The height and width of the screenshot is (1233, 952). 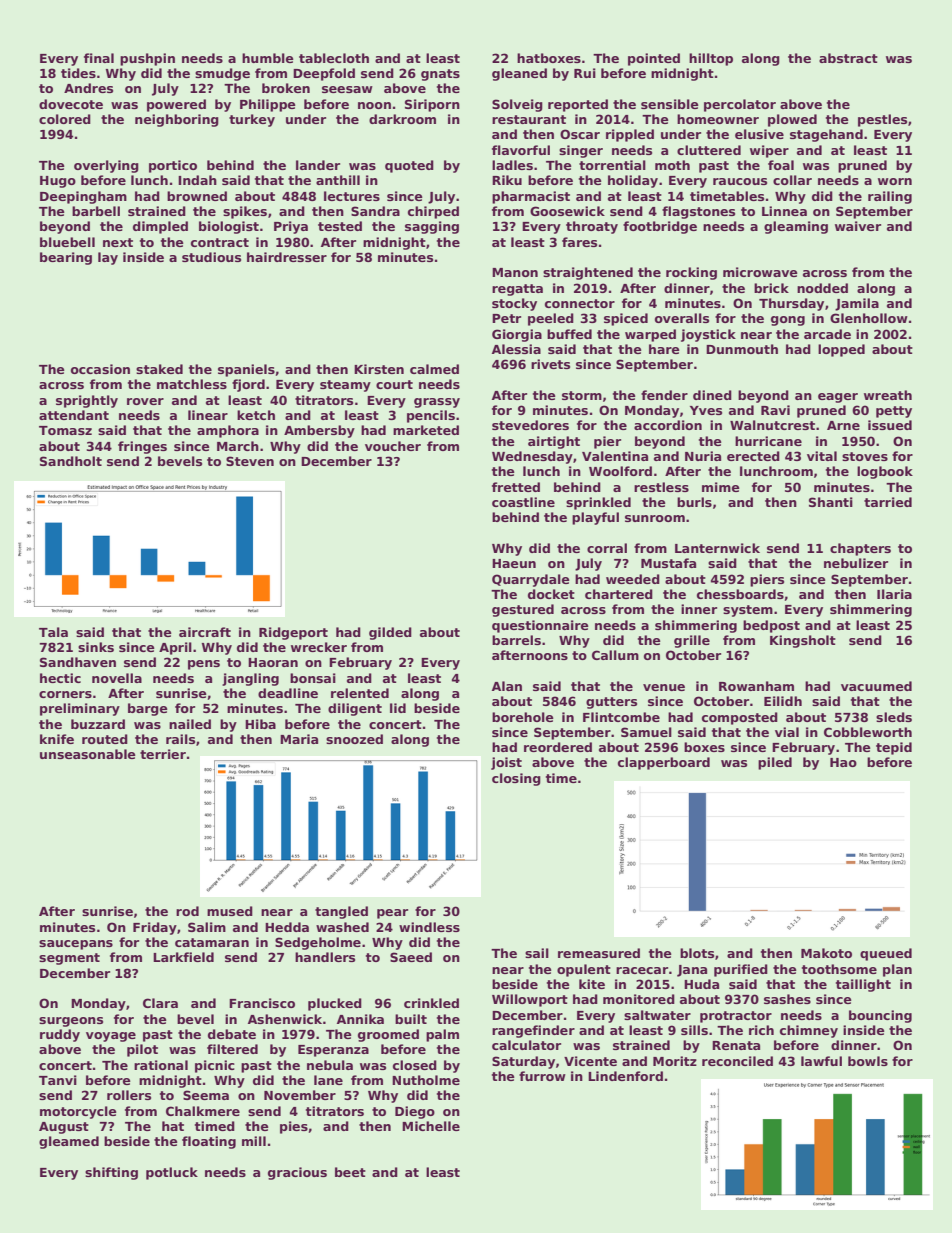 I want to click on Haeun, so click(x=514, y=563).
